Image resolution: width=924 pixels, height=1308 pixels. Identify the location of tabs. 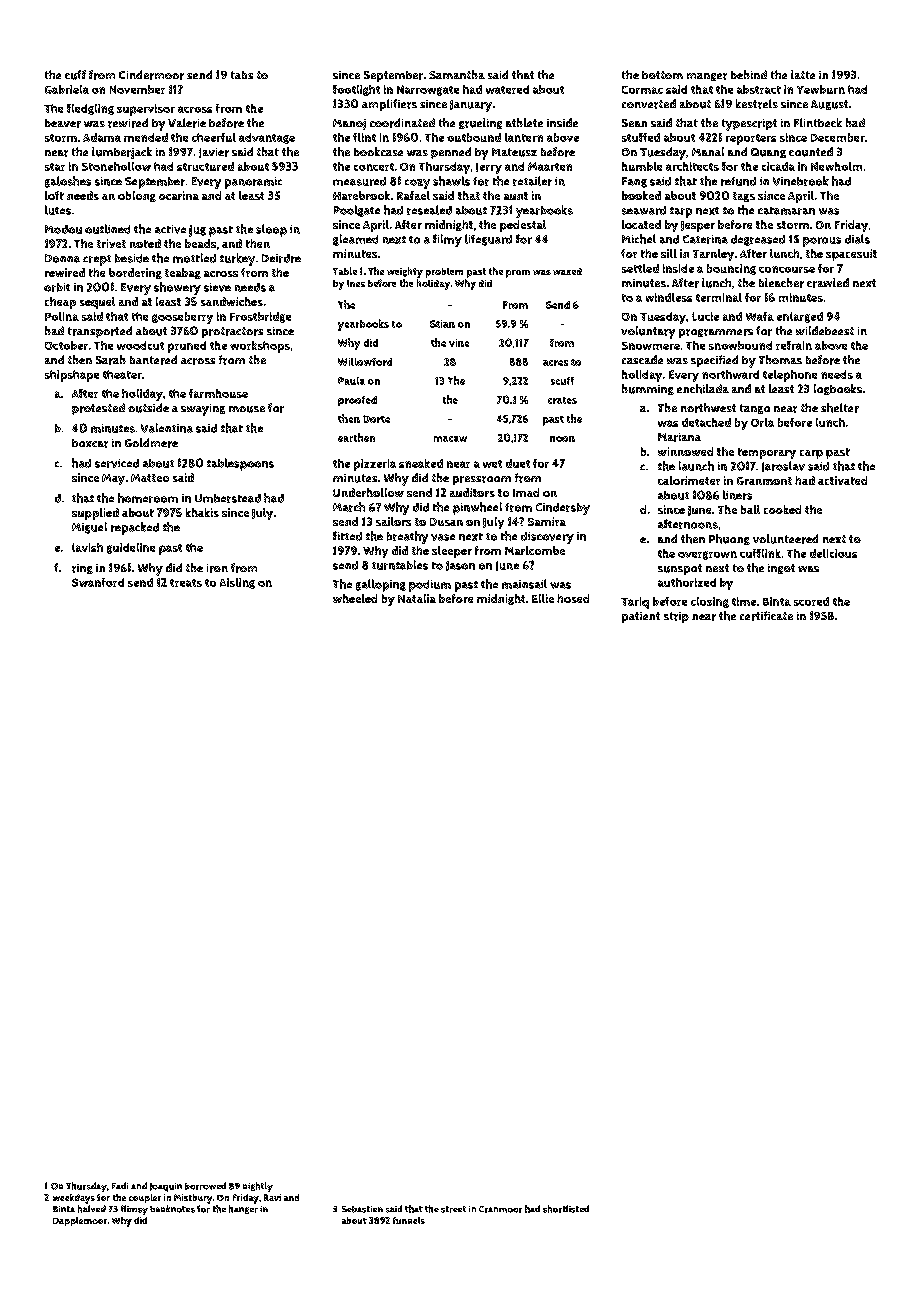
(242, 75).
